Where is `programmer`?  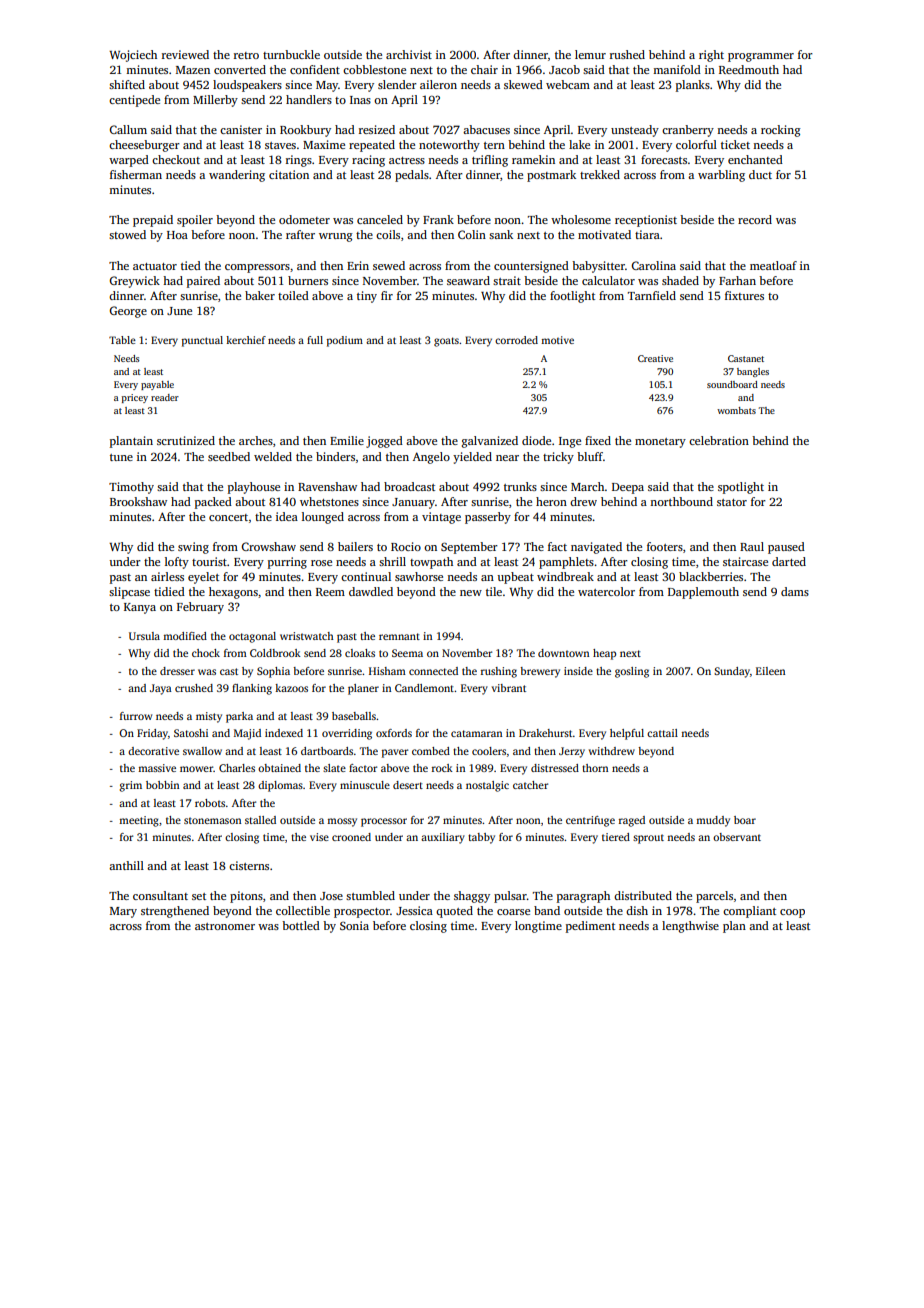
programmer is located at coordinates (761, 57).
